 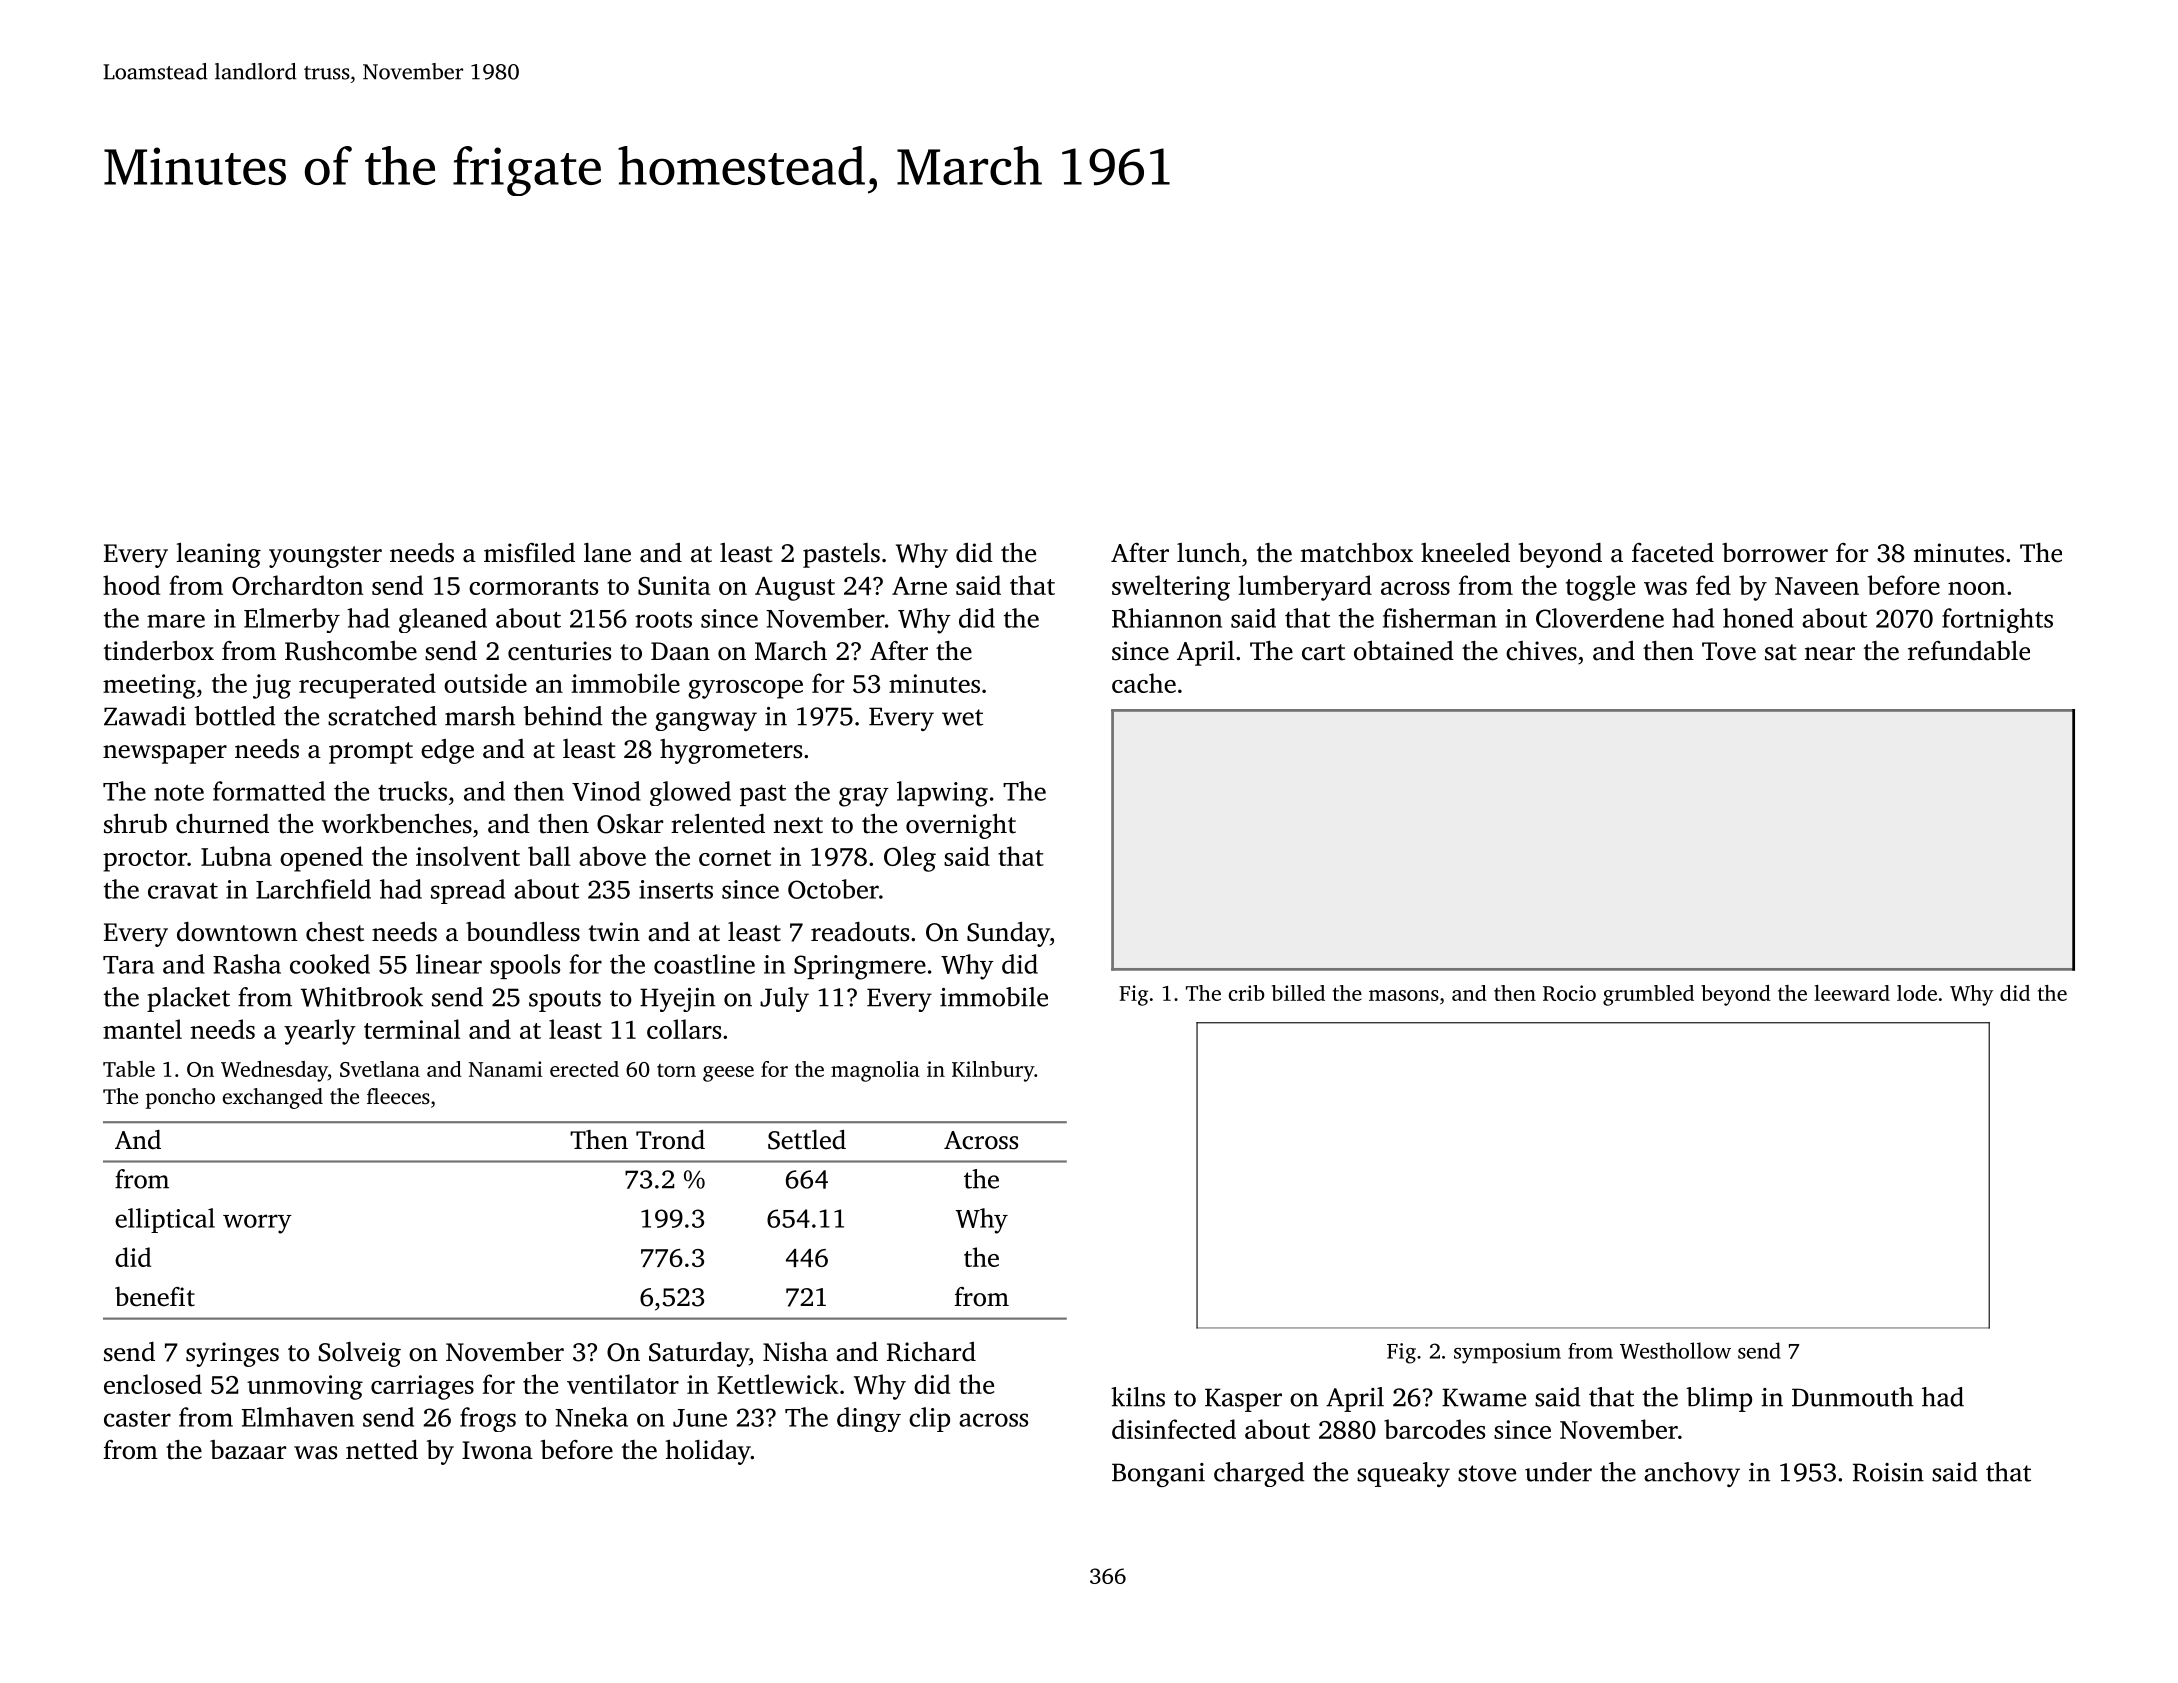 I want to click on sweltering, so click(x=1171, y=588).
